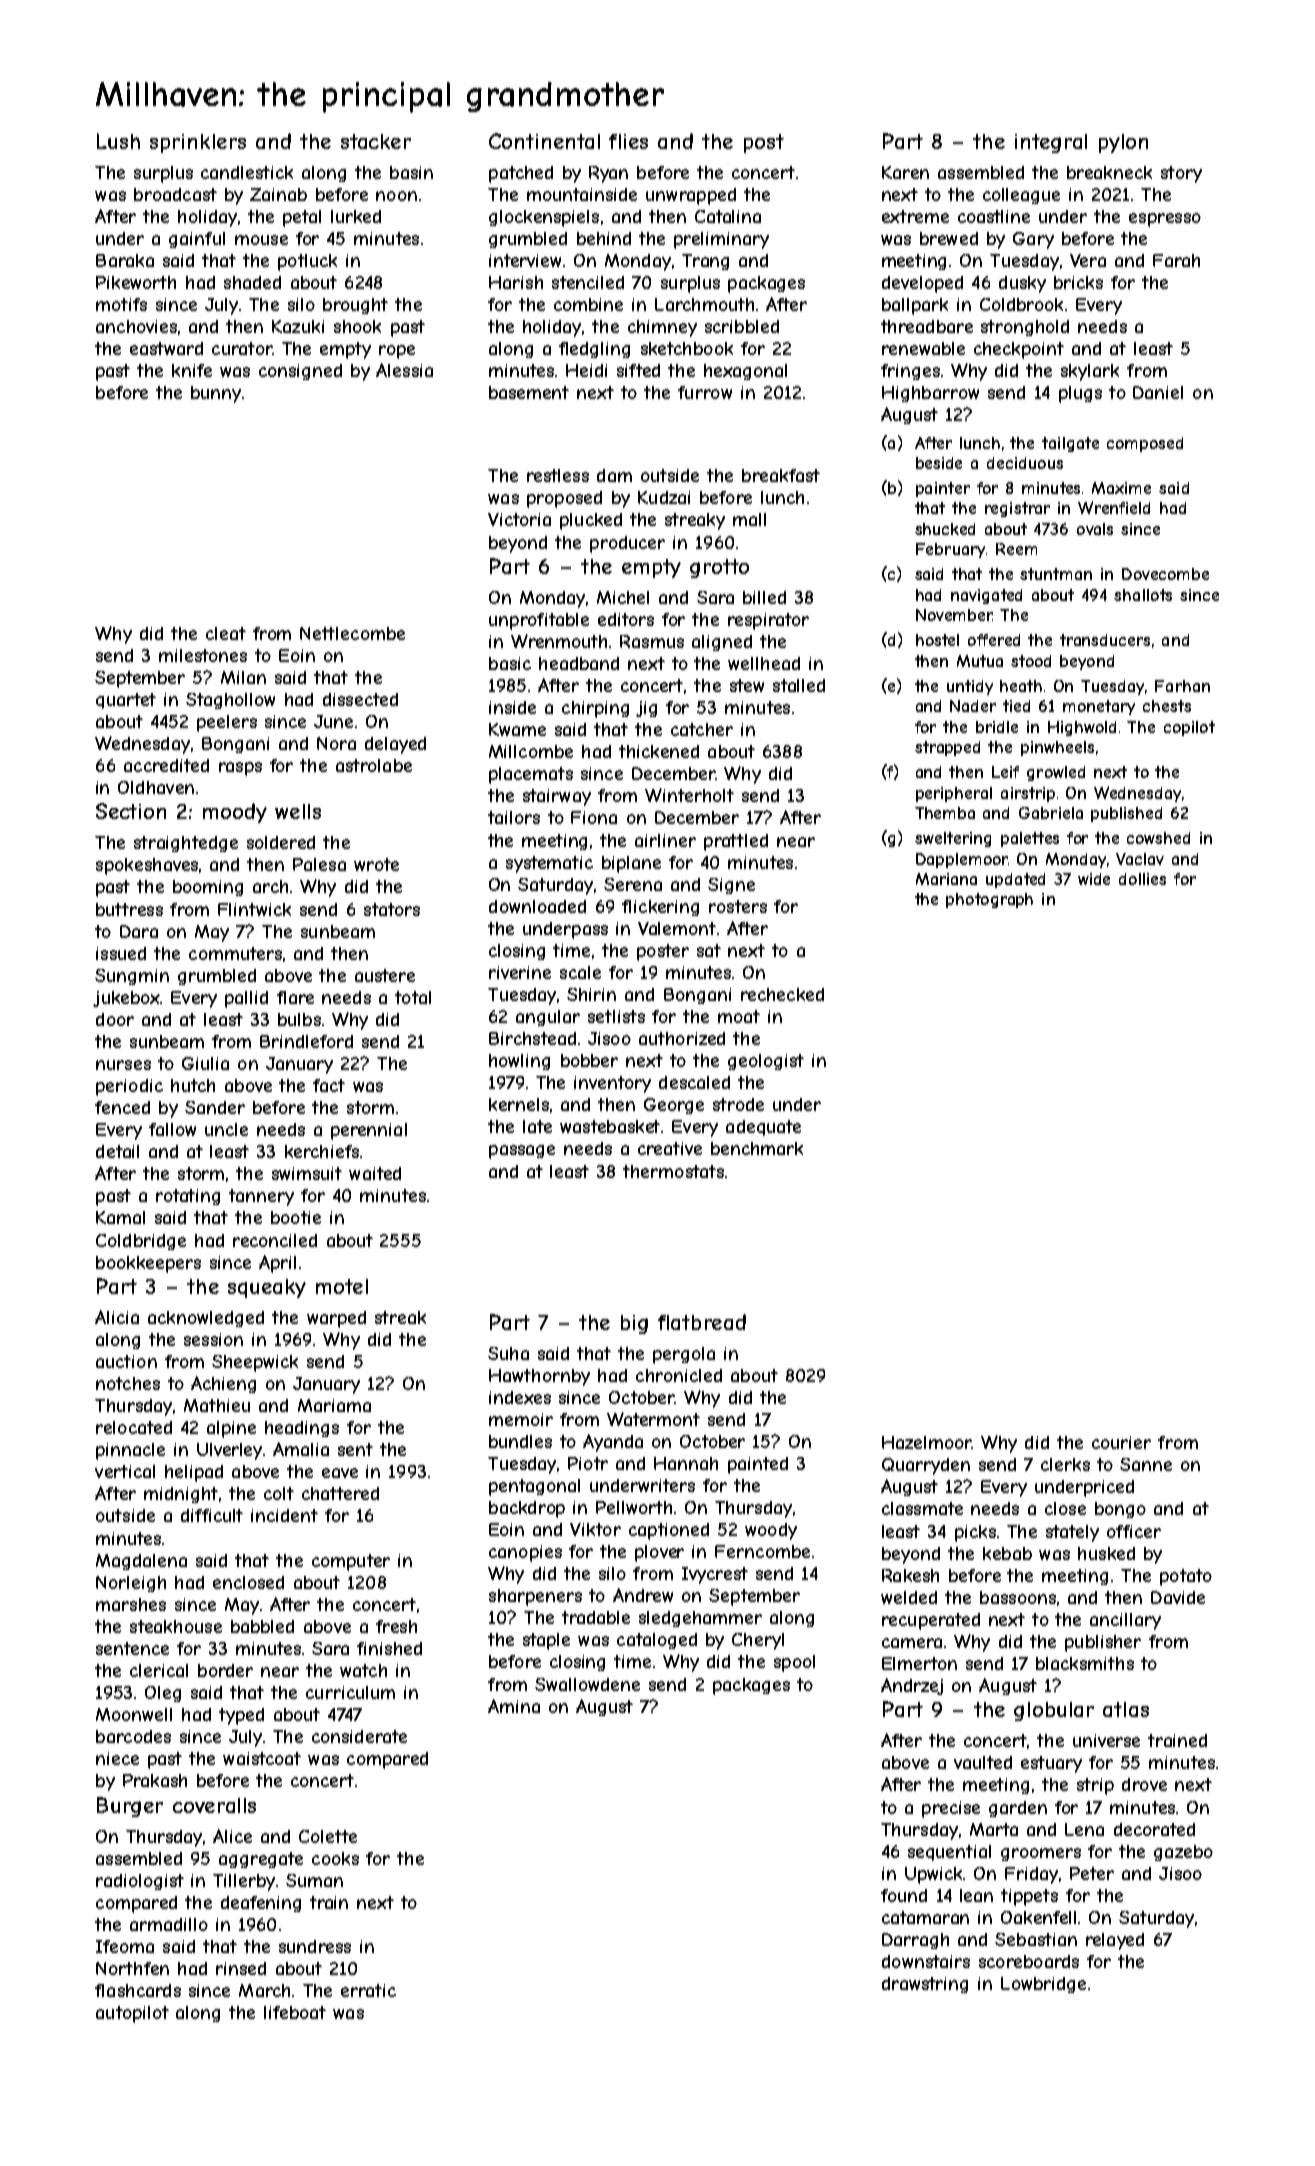 This screenshot has width=1315, height=2166. I want to click on husked, so click(1106, 1553).
